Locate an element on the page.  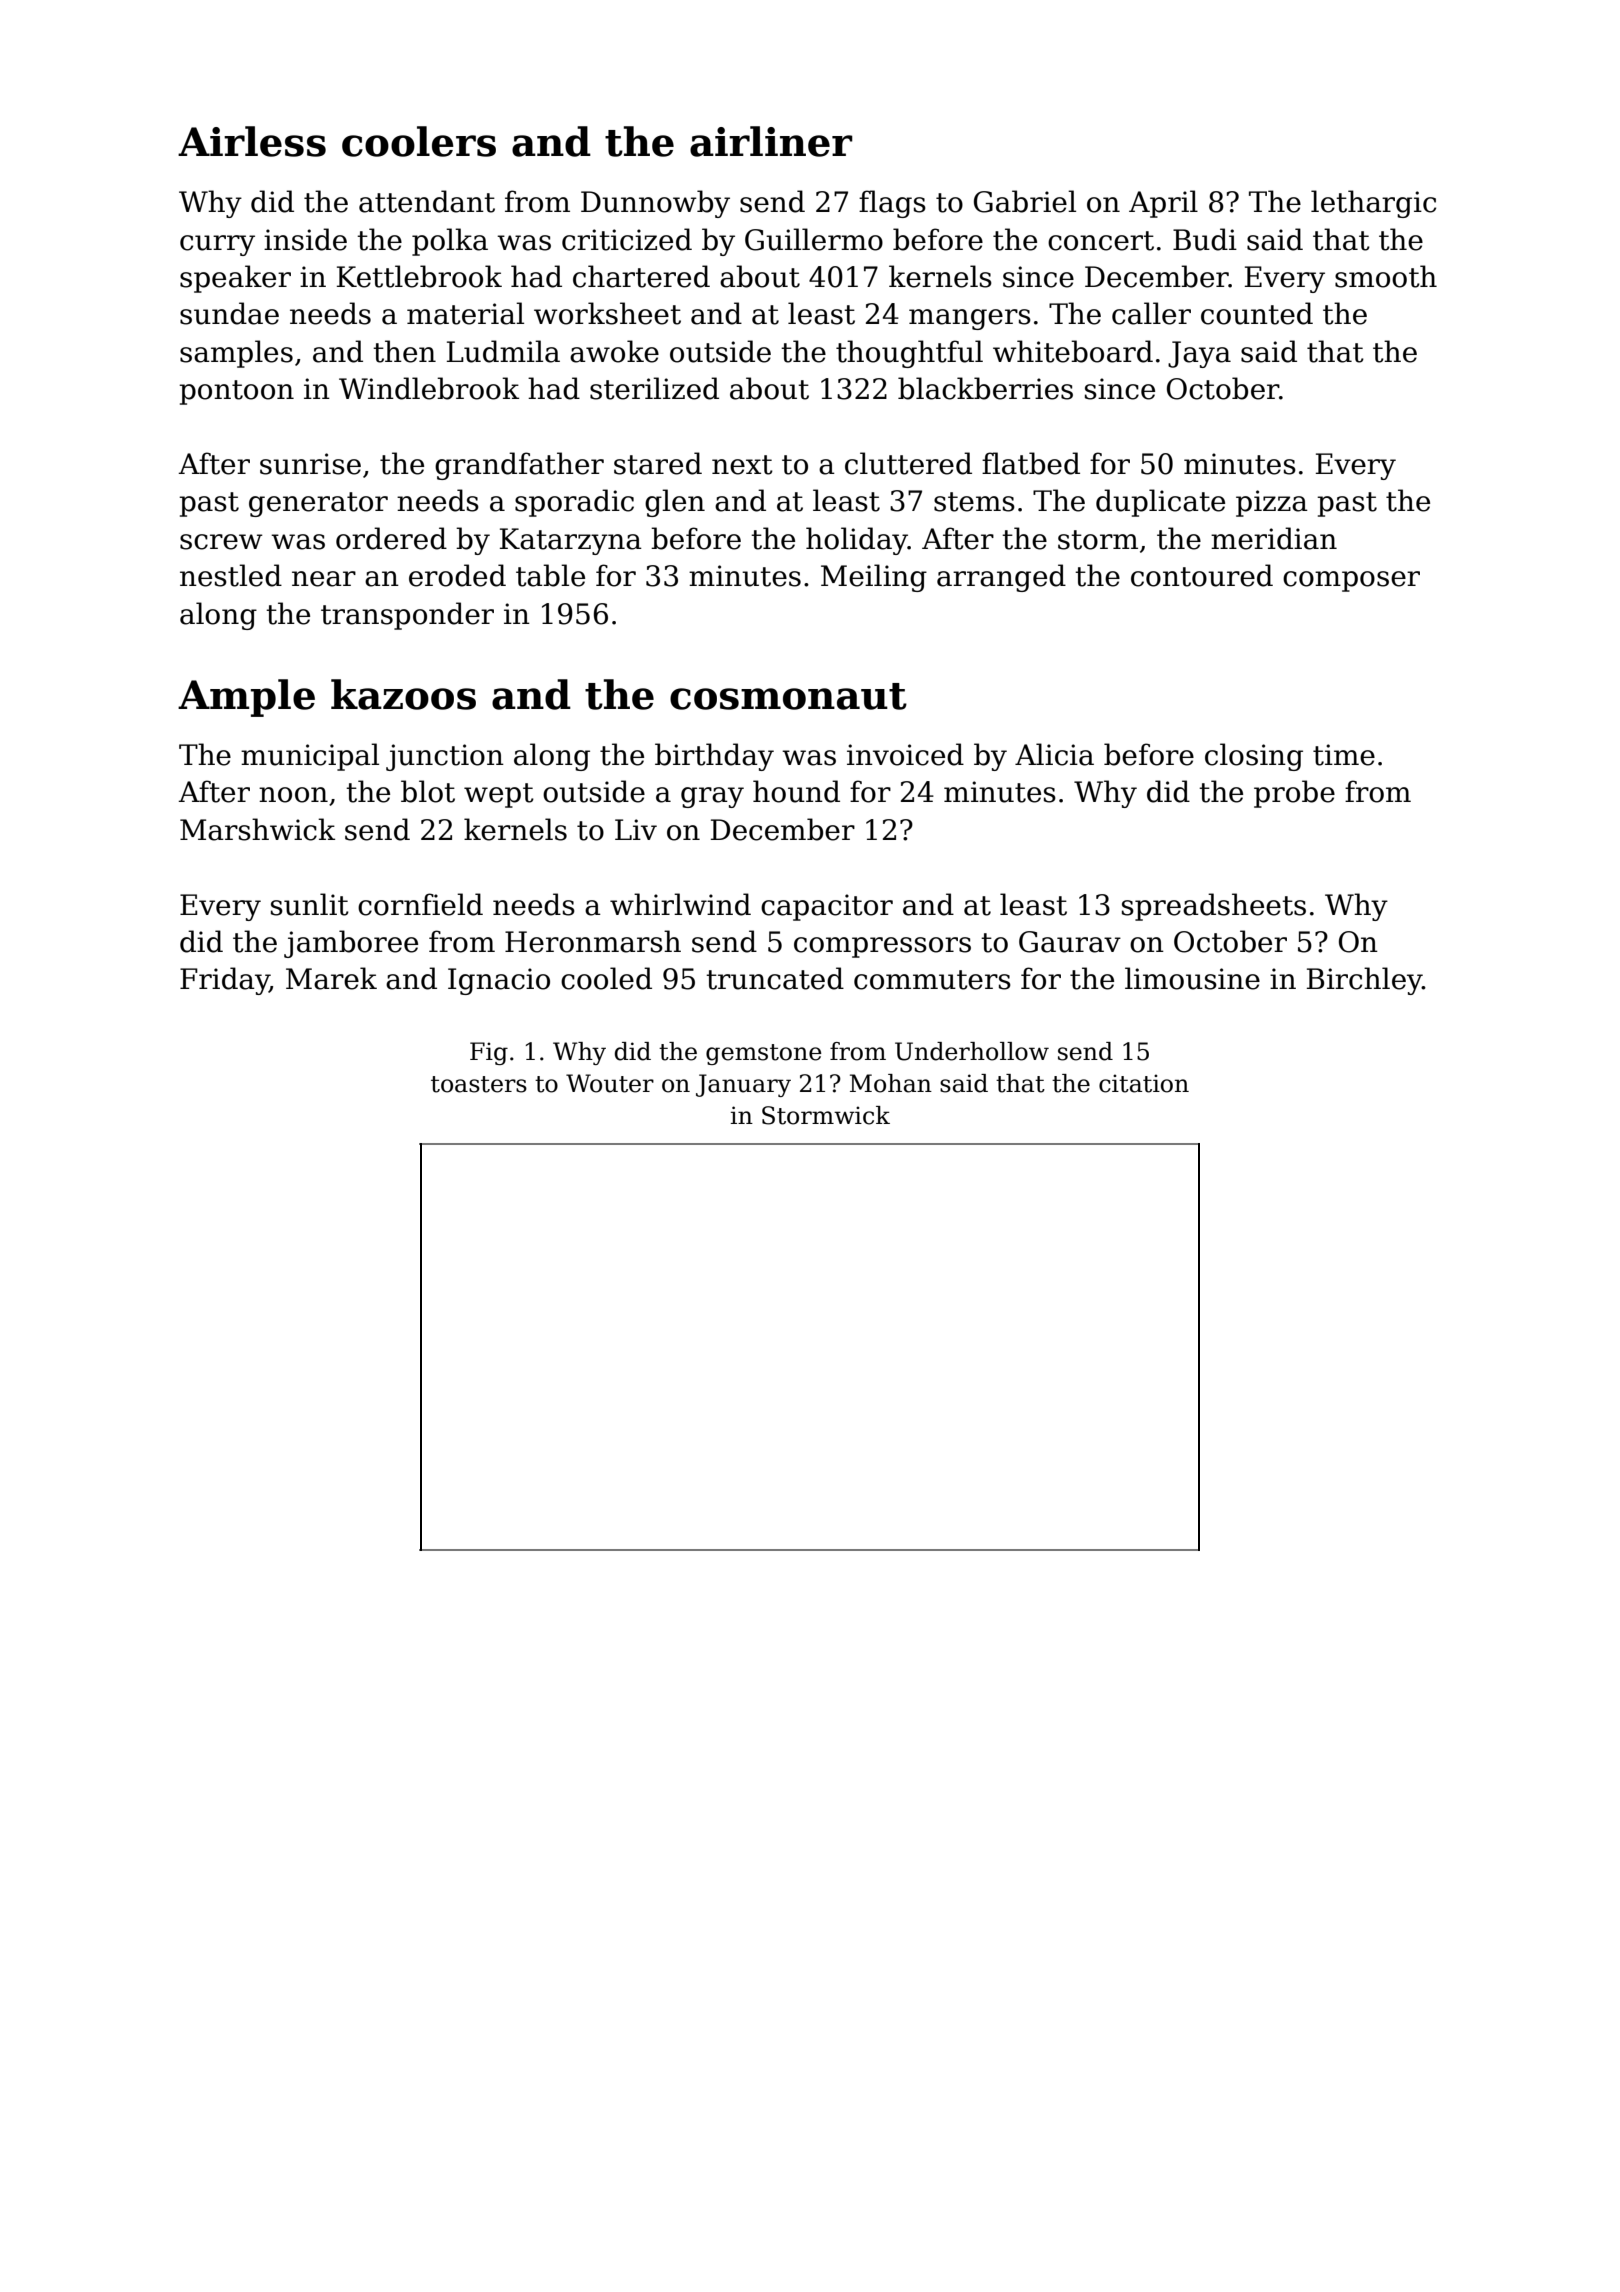
lethargic is located at coordinates (1373, 204).
